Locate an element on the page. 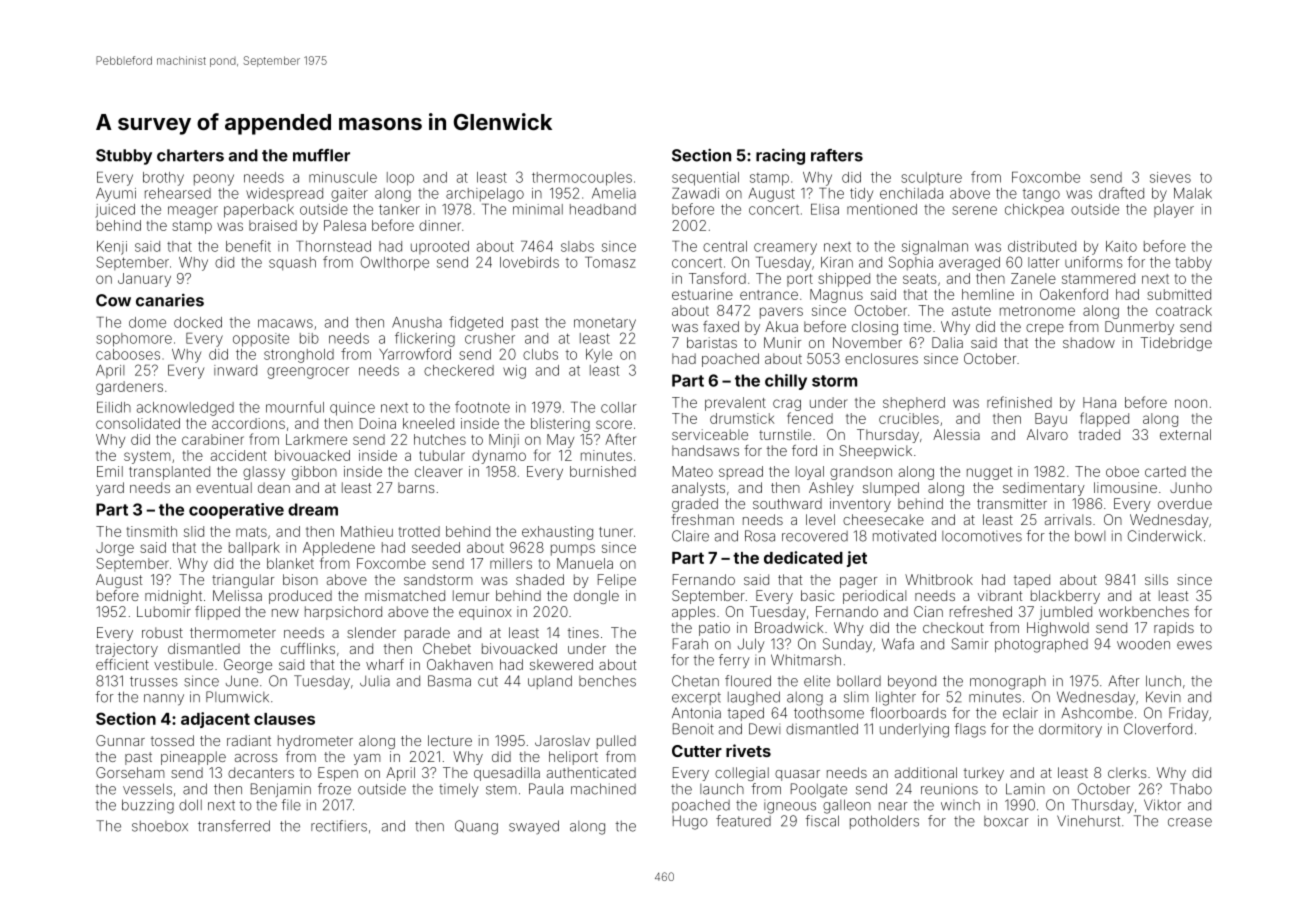  sieves is located at coordinates (1170, 177).
